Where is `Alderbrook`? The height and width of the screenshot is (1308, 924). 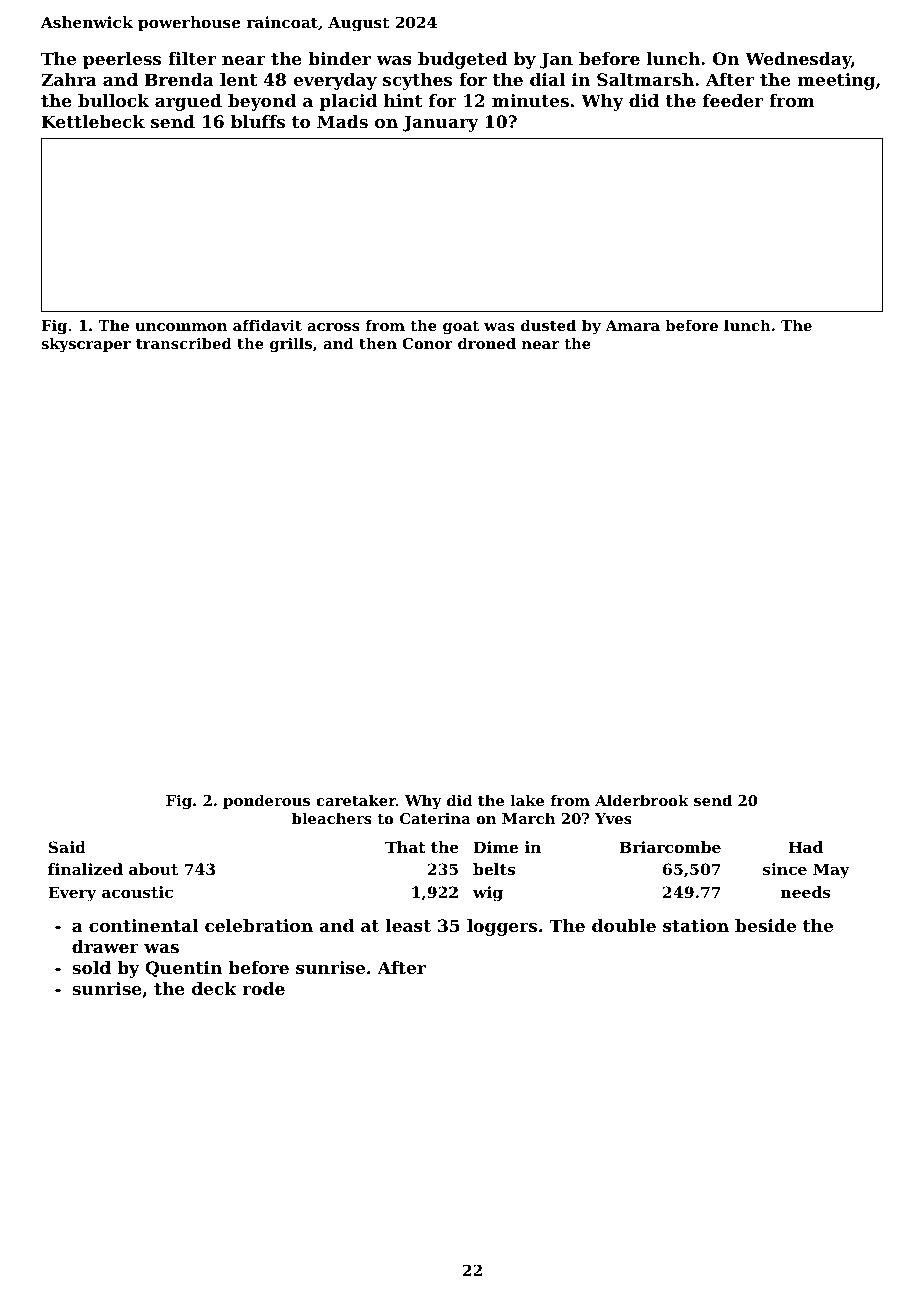
Alderbrook is located at coordinates (642, 800).
